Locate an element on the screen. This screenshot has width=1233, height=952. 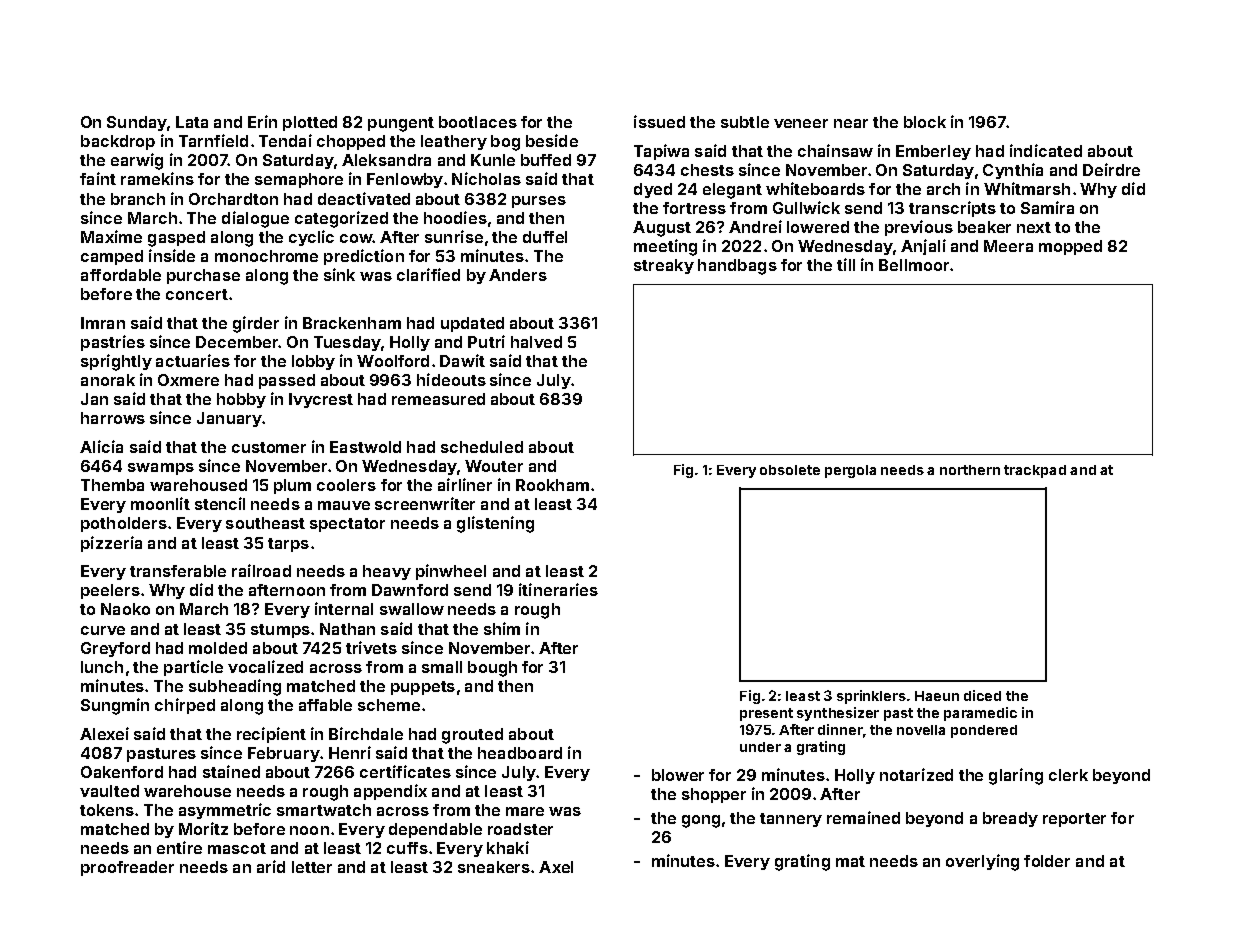
under is located at coordinates (760, 747).
